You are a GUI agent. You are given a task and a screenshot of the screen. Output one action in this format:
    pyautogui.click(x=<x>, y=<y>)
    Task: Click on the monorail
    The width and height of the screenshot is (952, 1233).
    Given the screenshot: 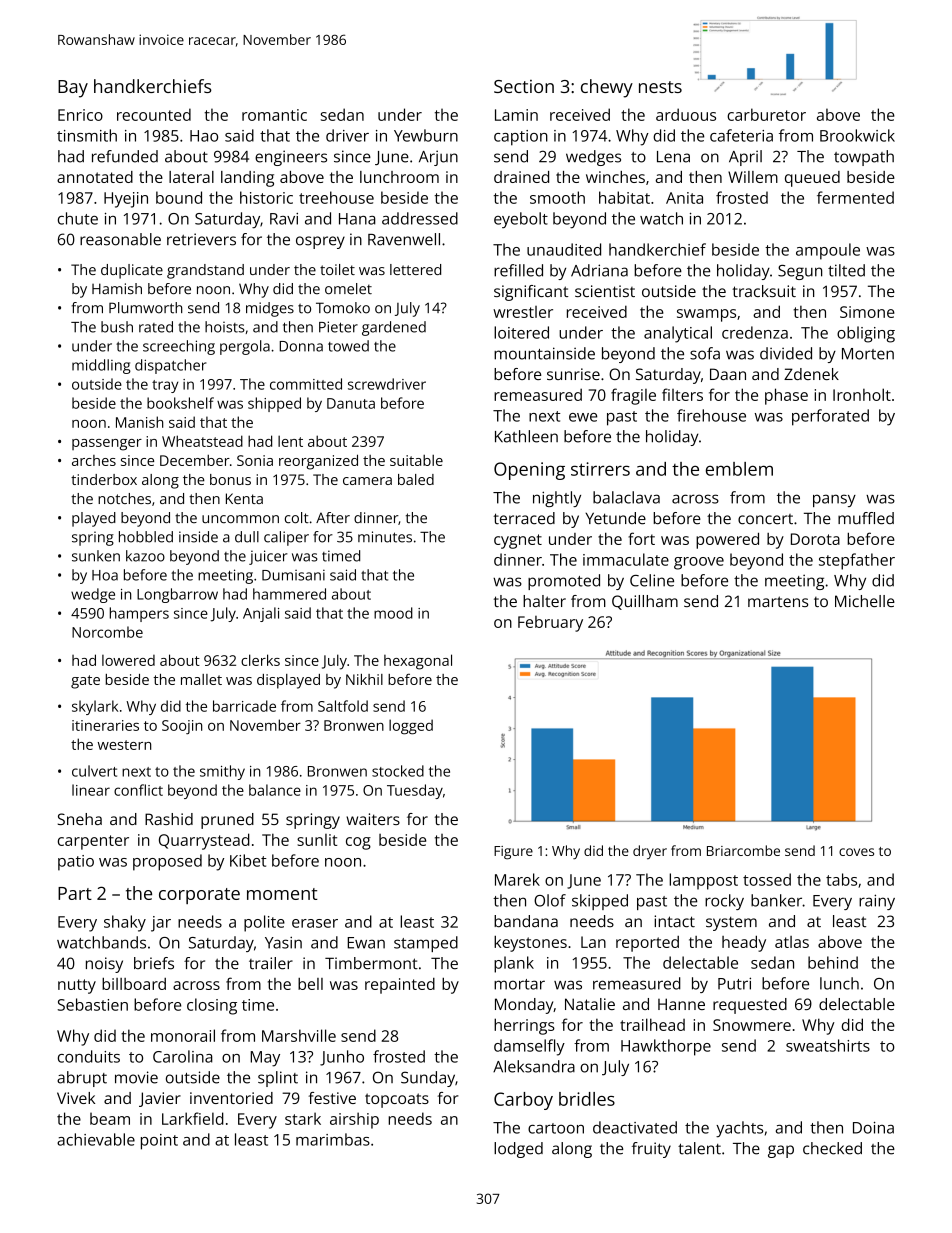 What is the action you would take?
    pyautogui.click(x=183, y=1035)
